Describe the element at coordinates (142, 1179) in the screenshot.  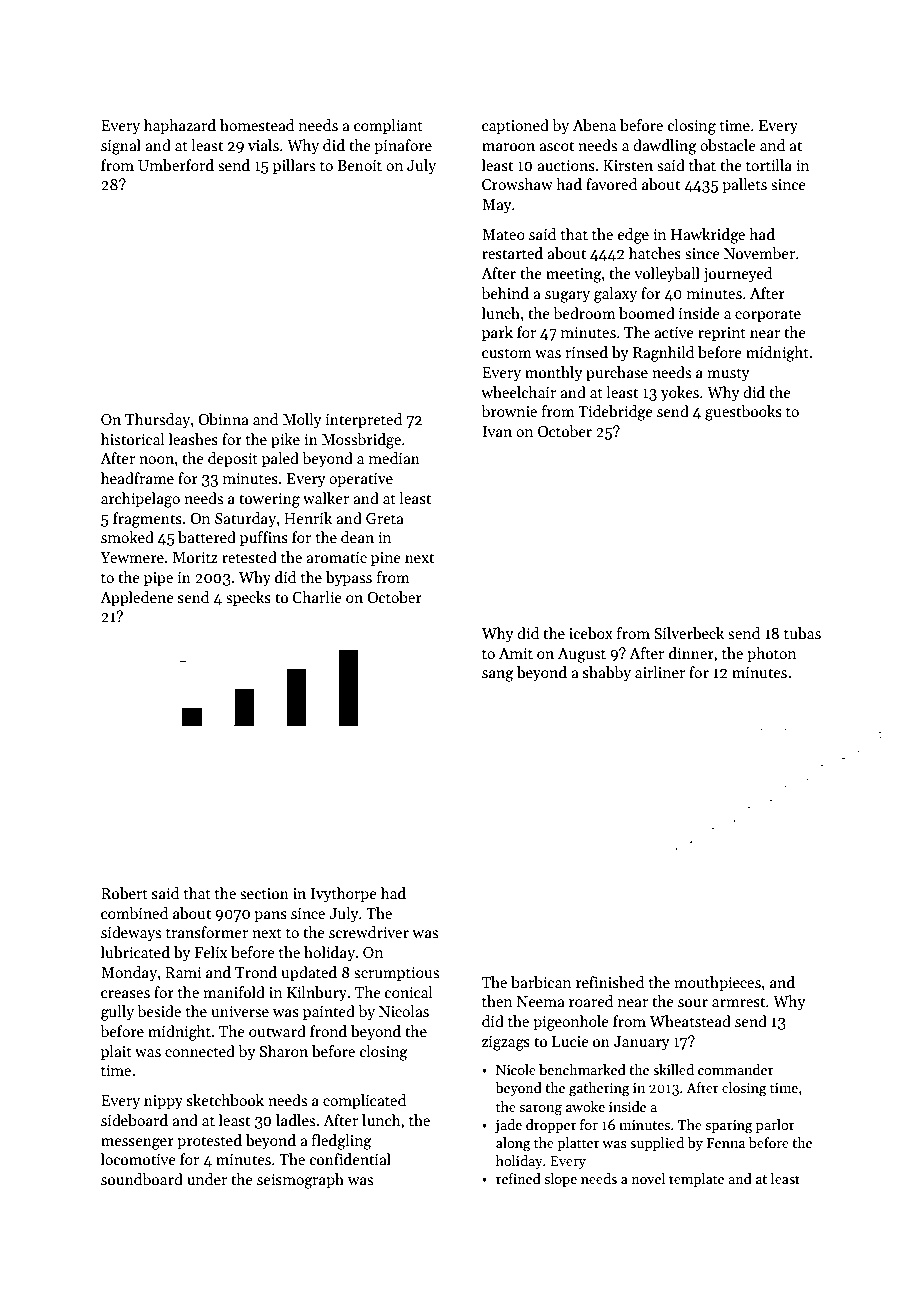
I see `soundboard` at that location.
